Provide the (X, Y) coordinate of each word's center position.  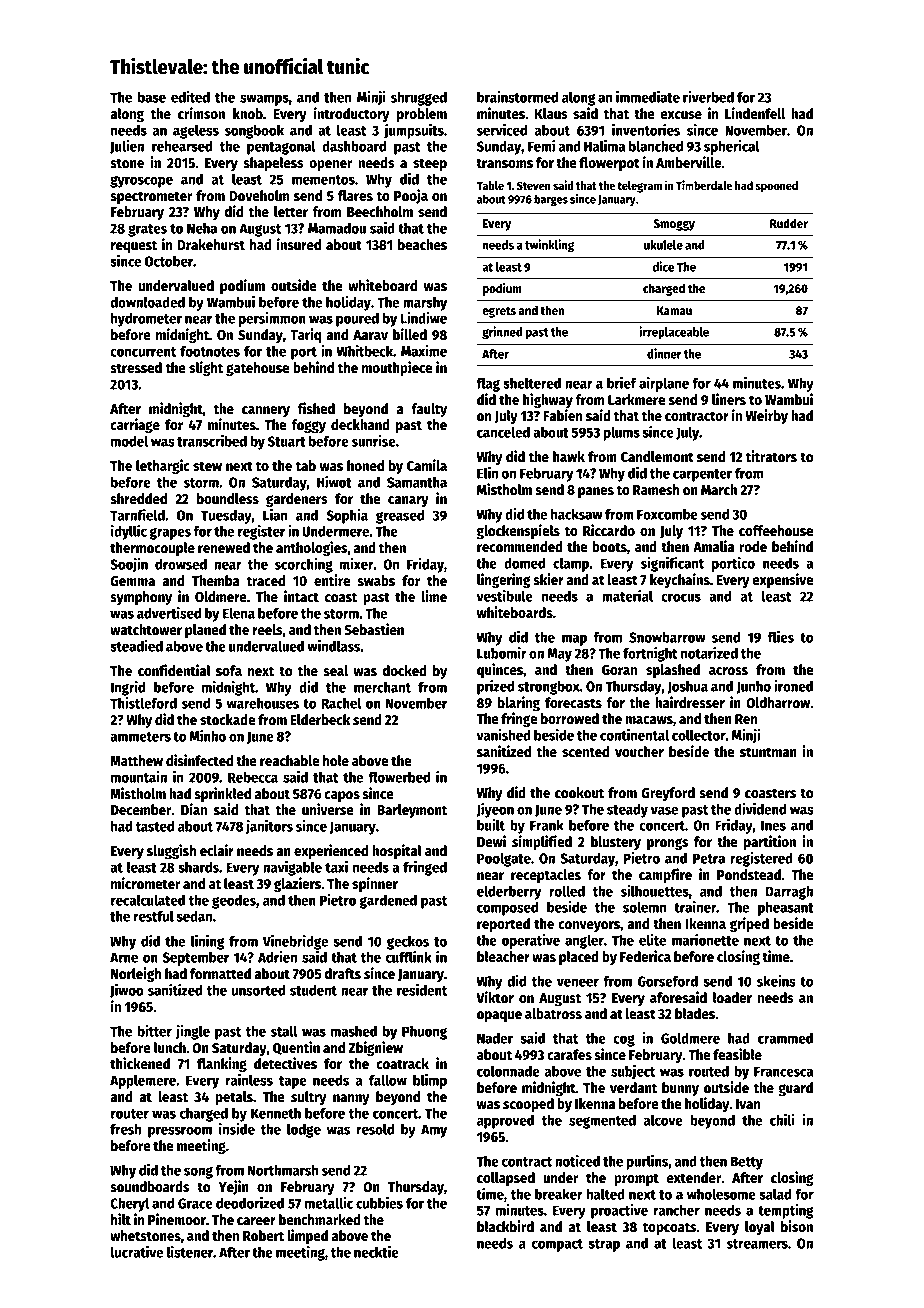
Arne (124, 957)
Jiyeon (495, 810)
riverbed (708, 97)
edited (190, 97)
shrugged (419, 98)
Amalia (713, 546)
